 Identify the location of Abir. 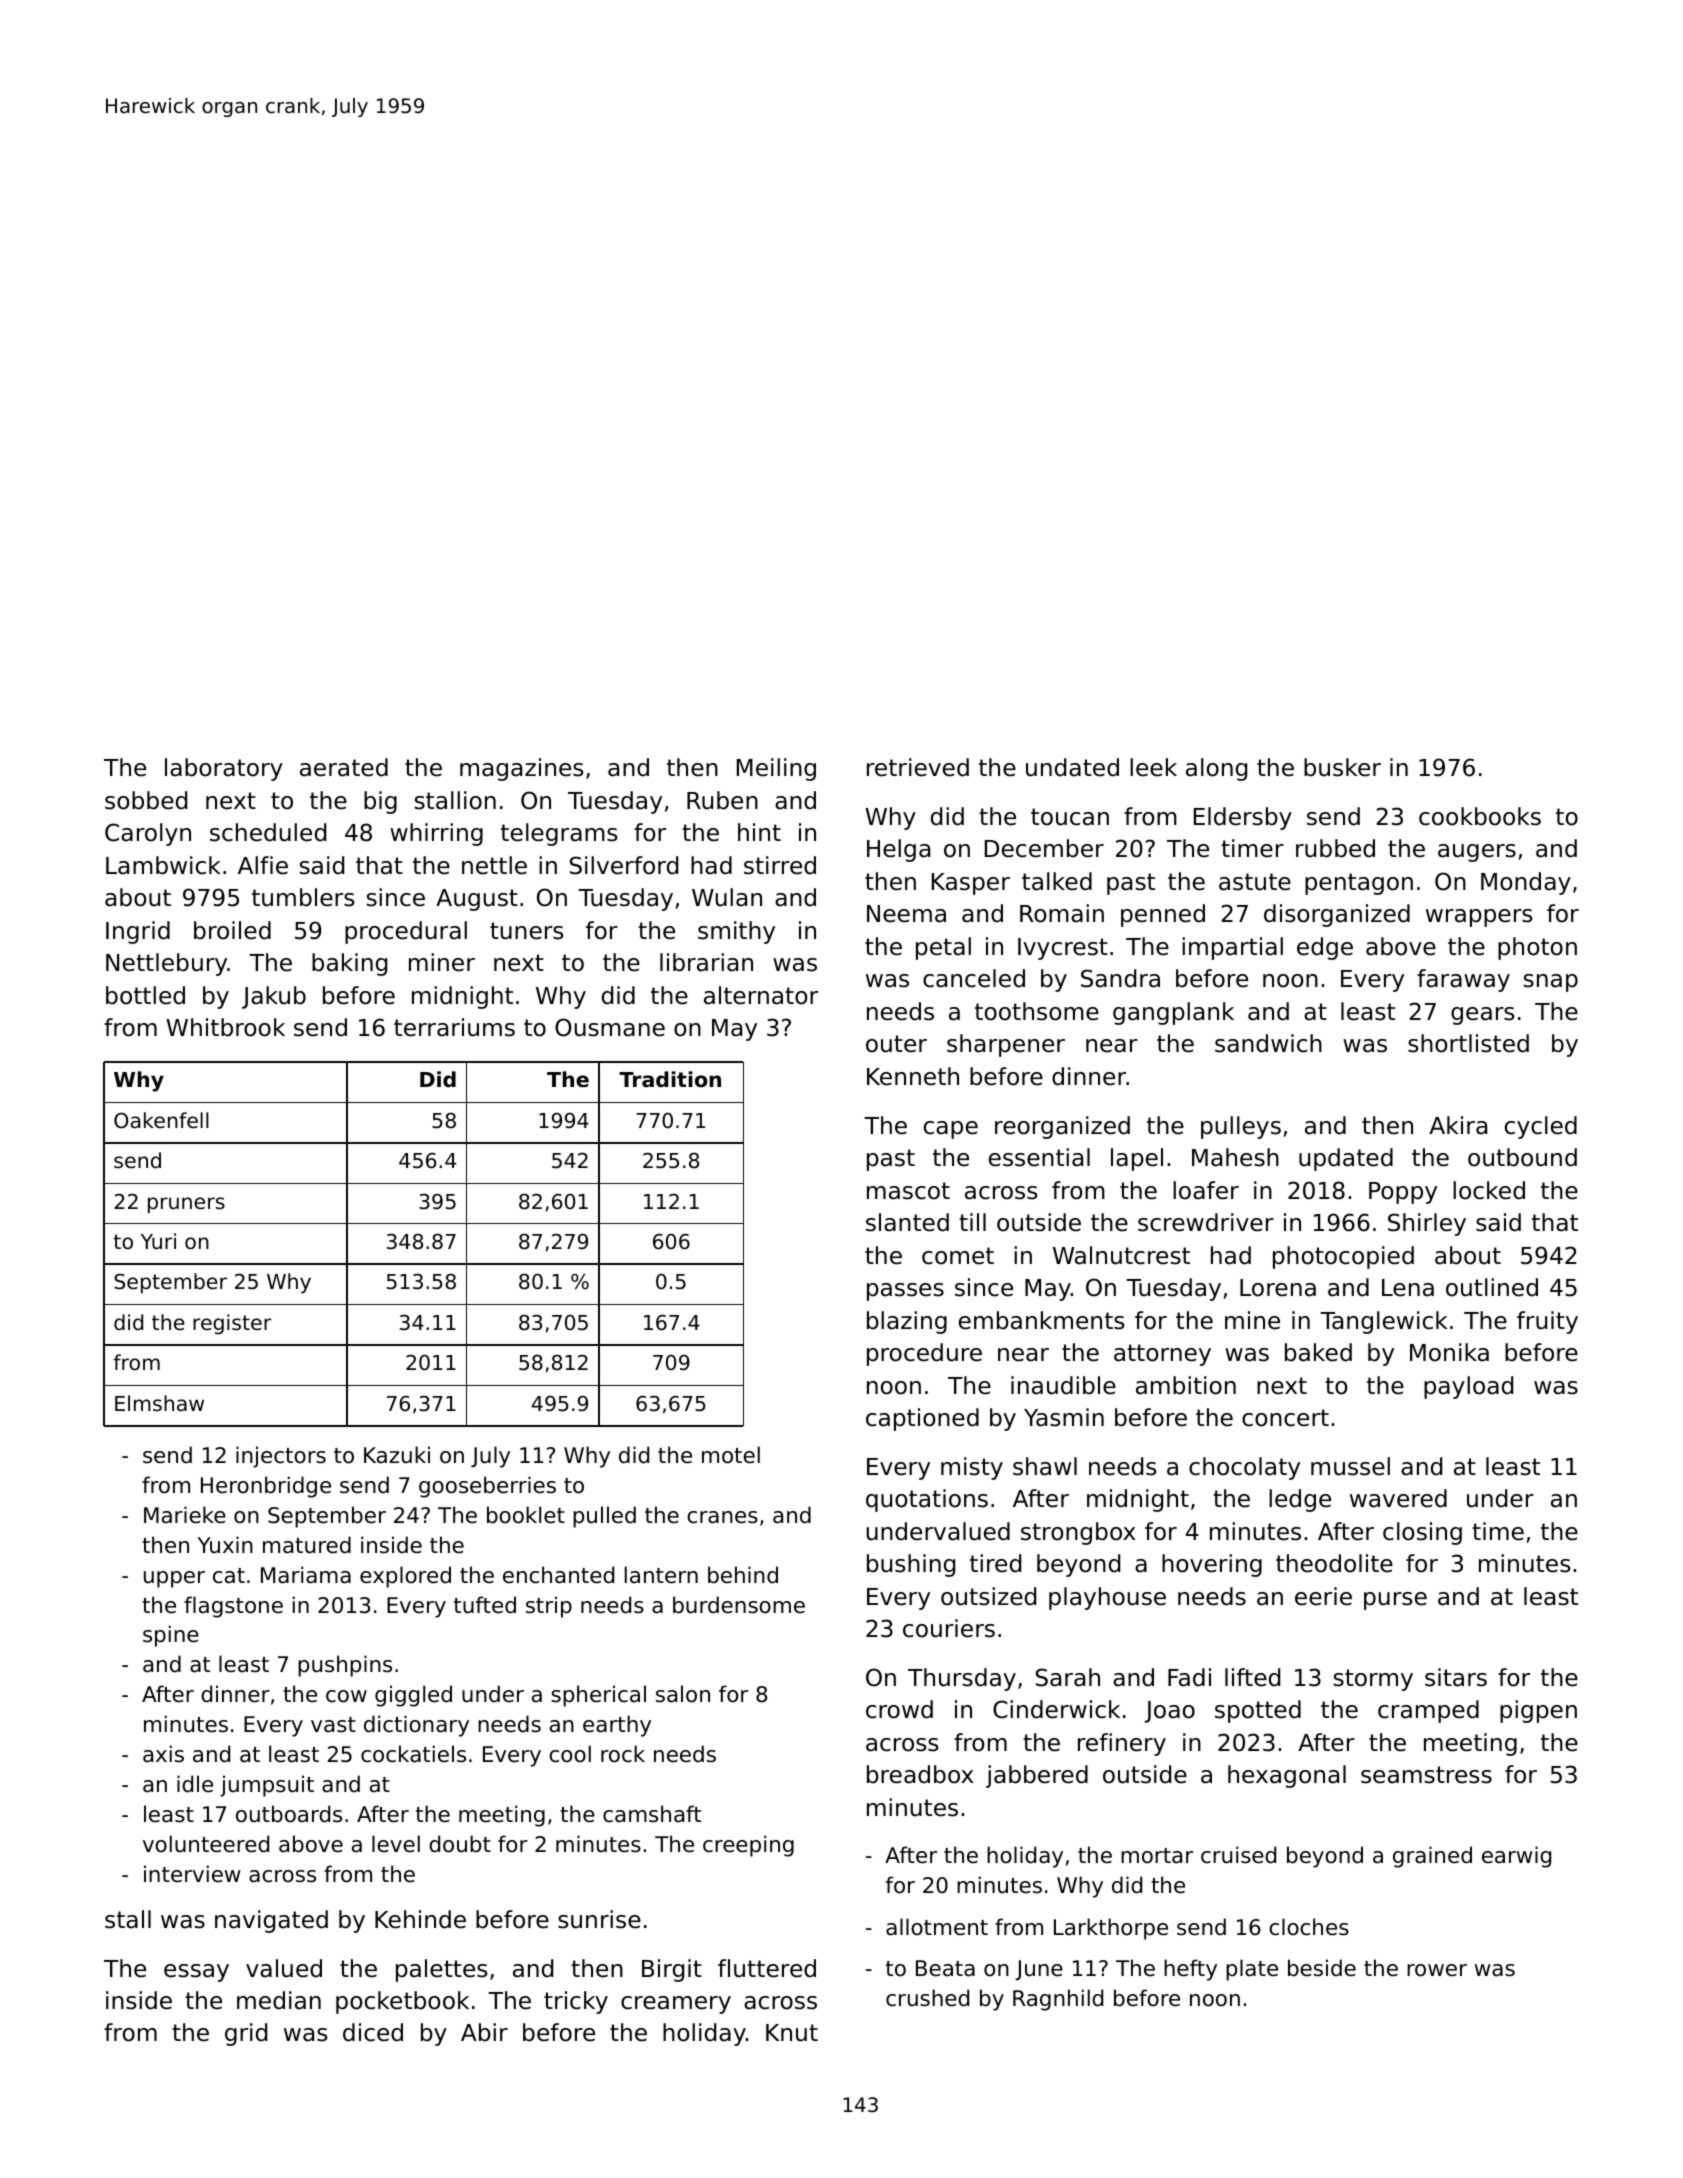
(484, 2032).
